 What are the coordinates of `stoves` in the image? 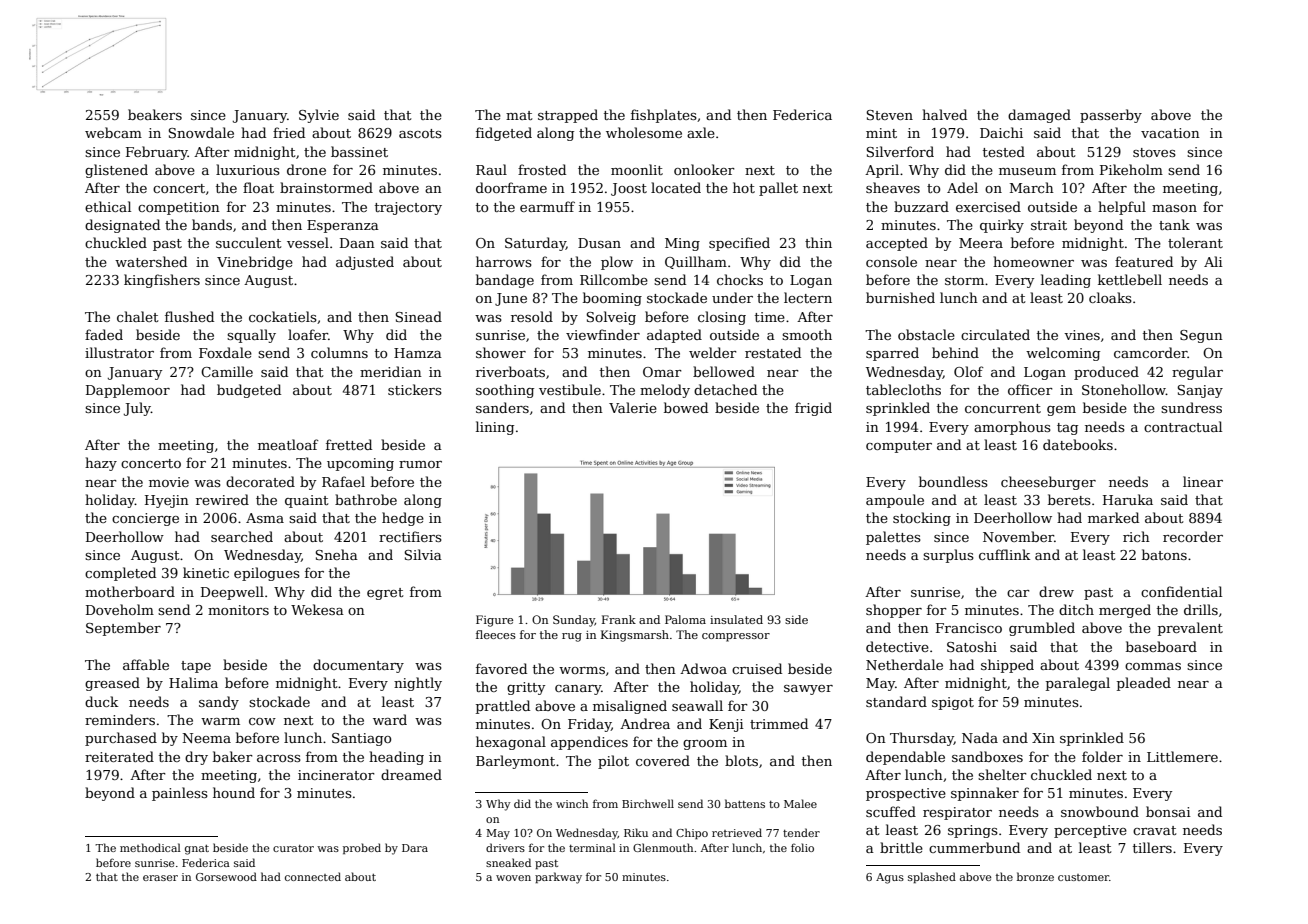 It's located at (1154, 152).
